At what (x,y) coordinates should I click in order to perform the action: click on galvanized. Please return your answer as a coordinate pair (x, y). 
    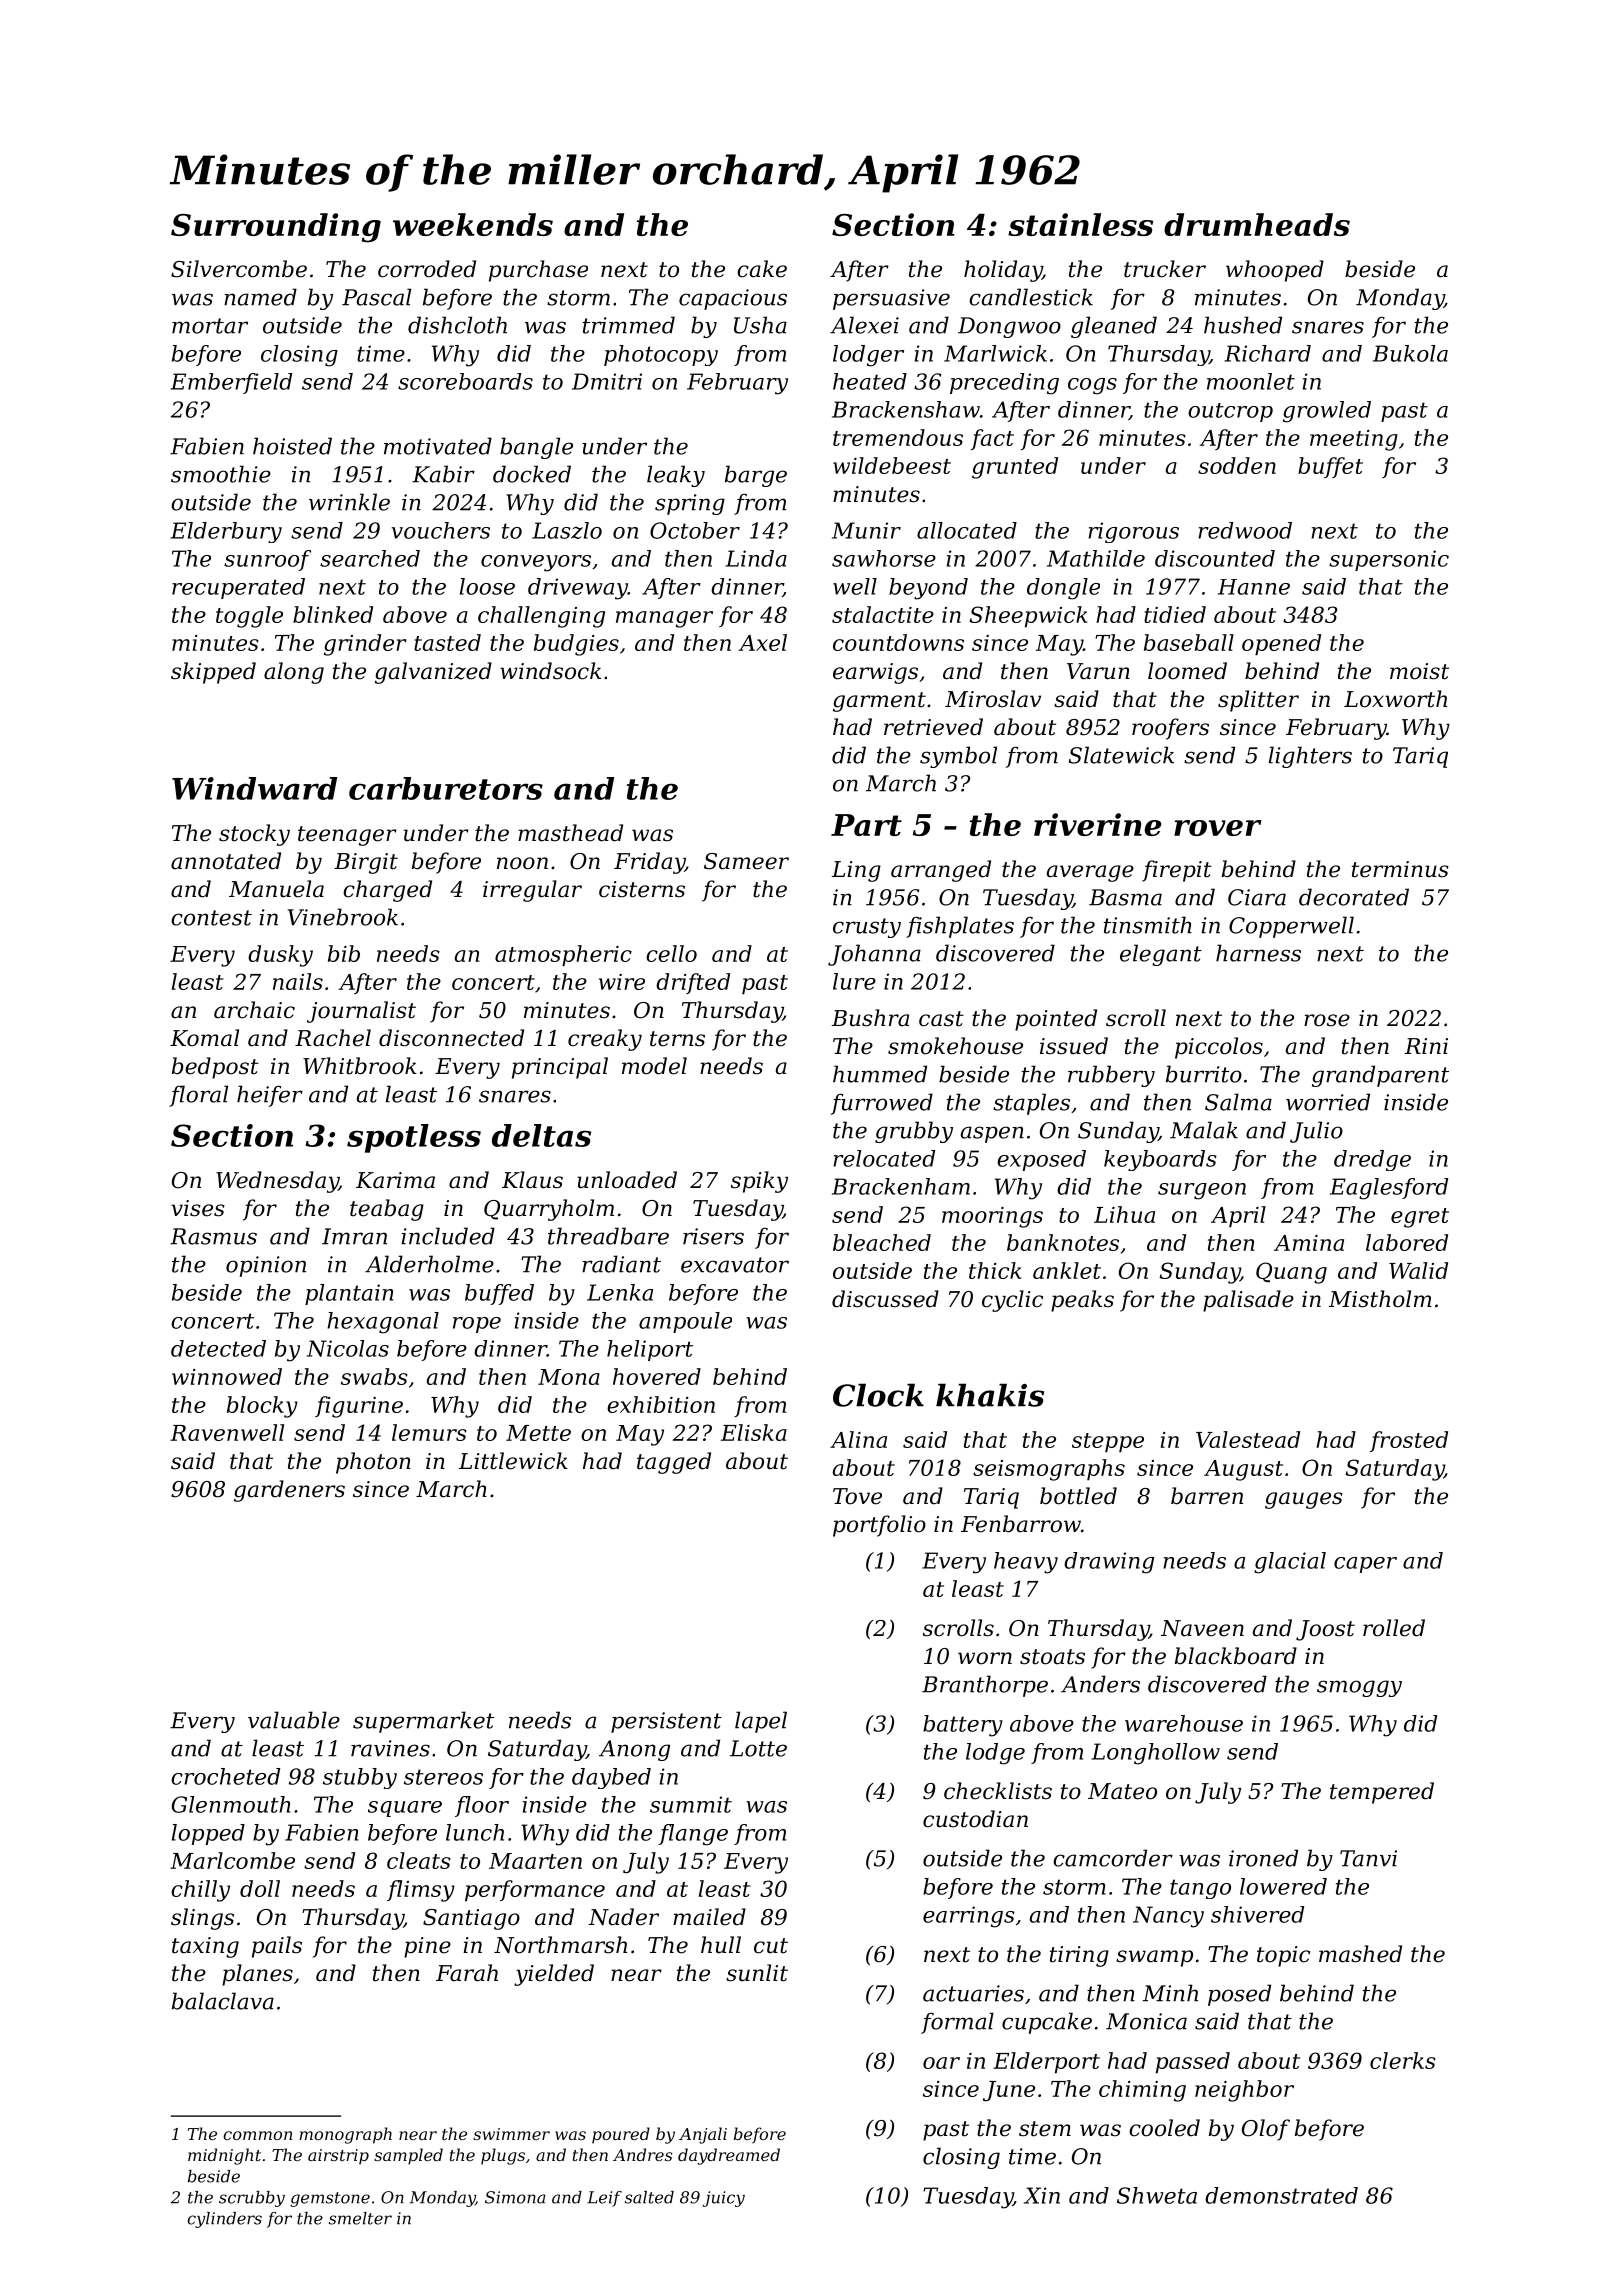
    Looking at the image, I should click on (433, 673).
